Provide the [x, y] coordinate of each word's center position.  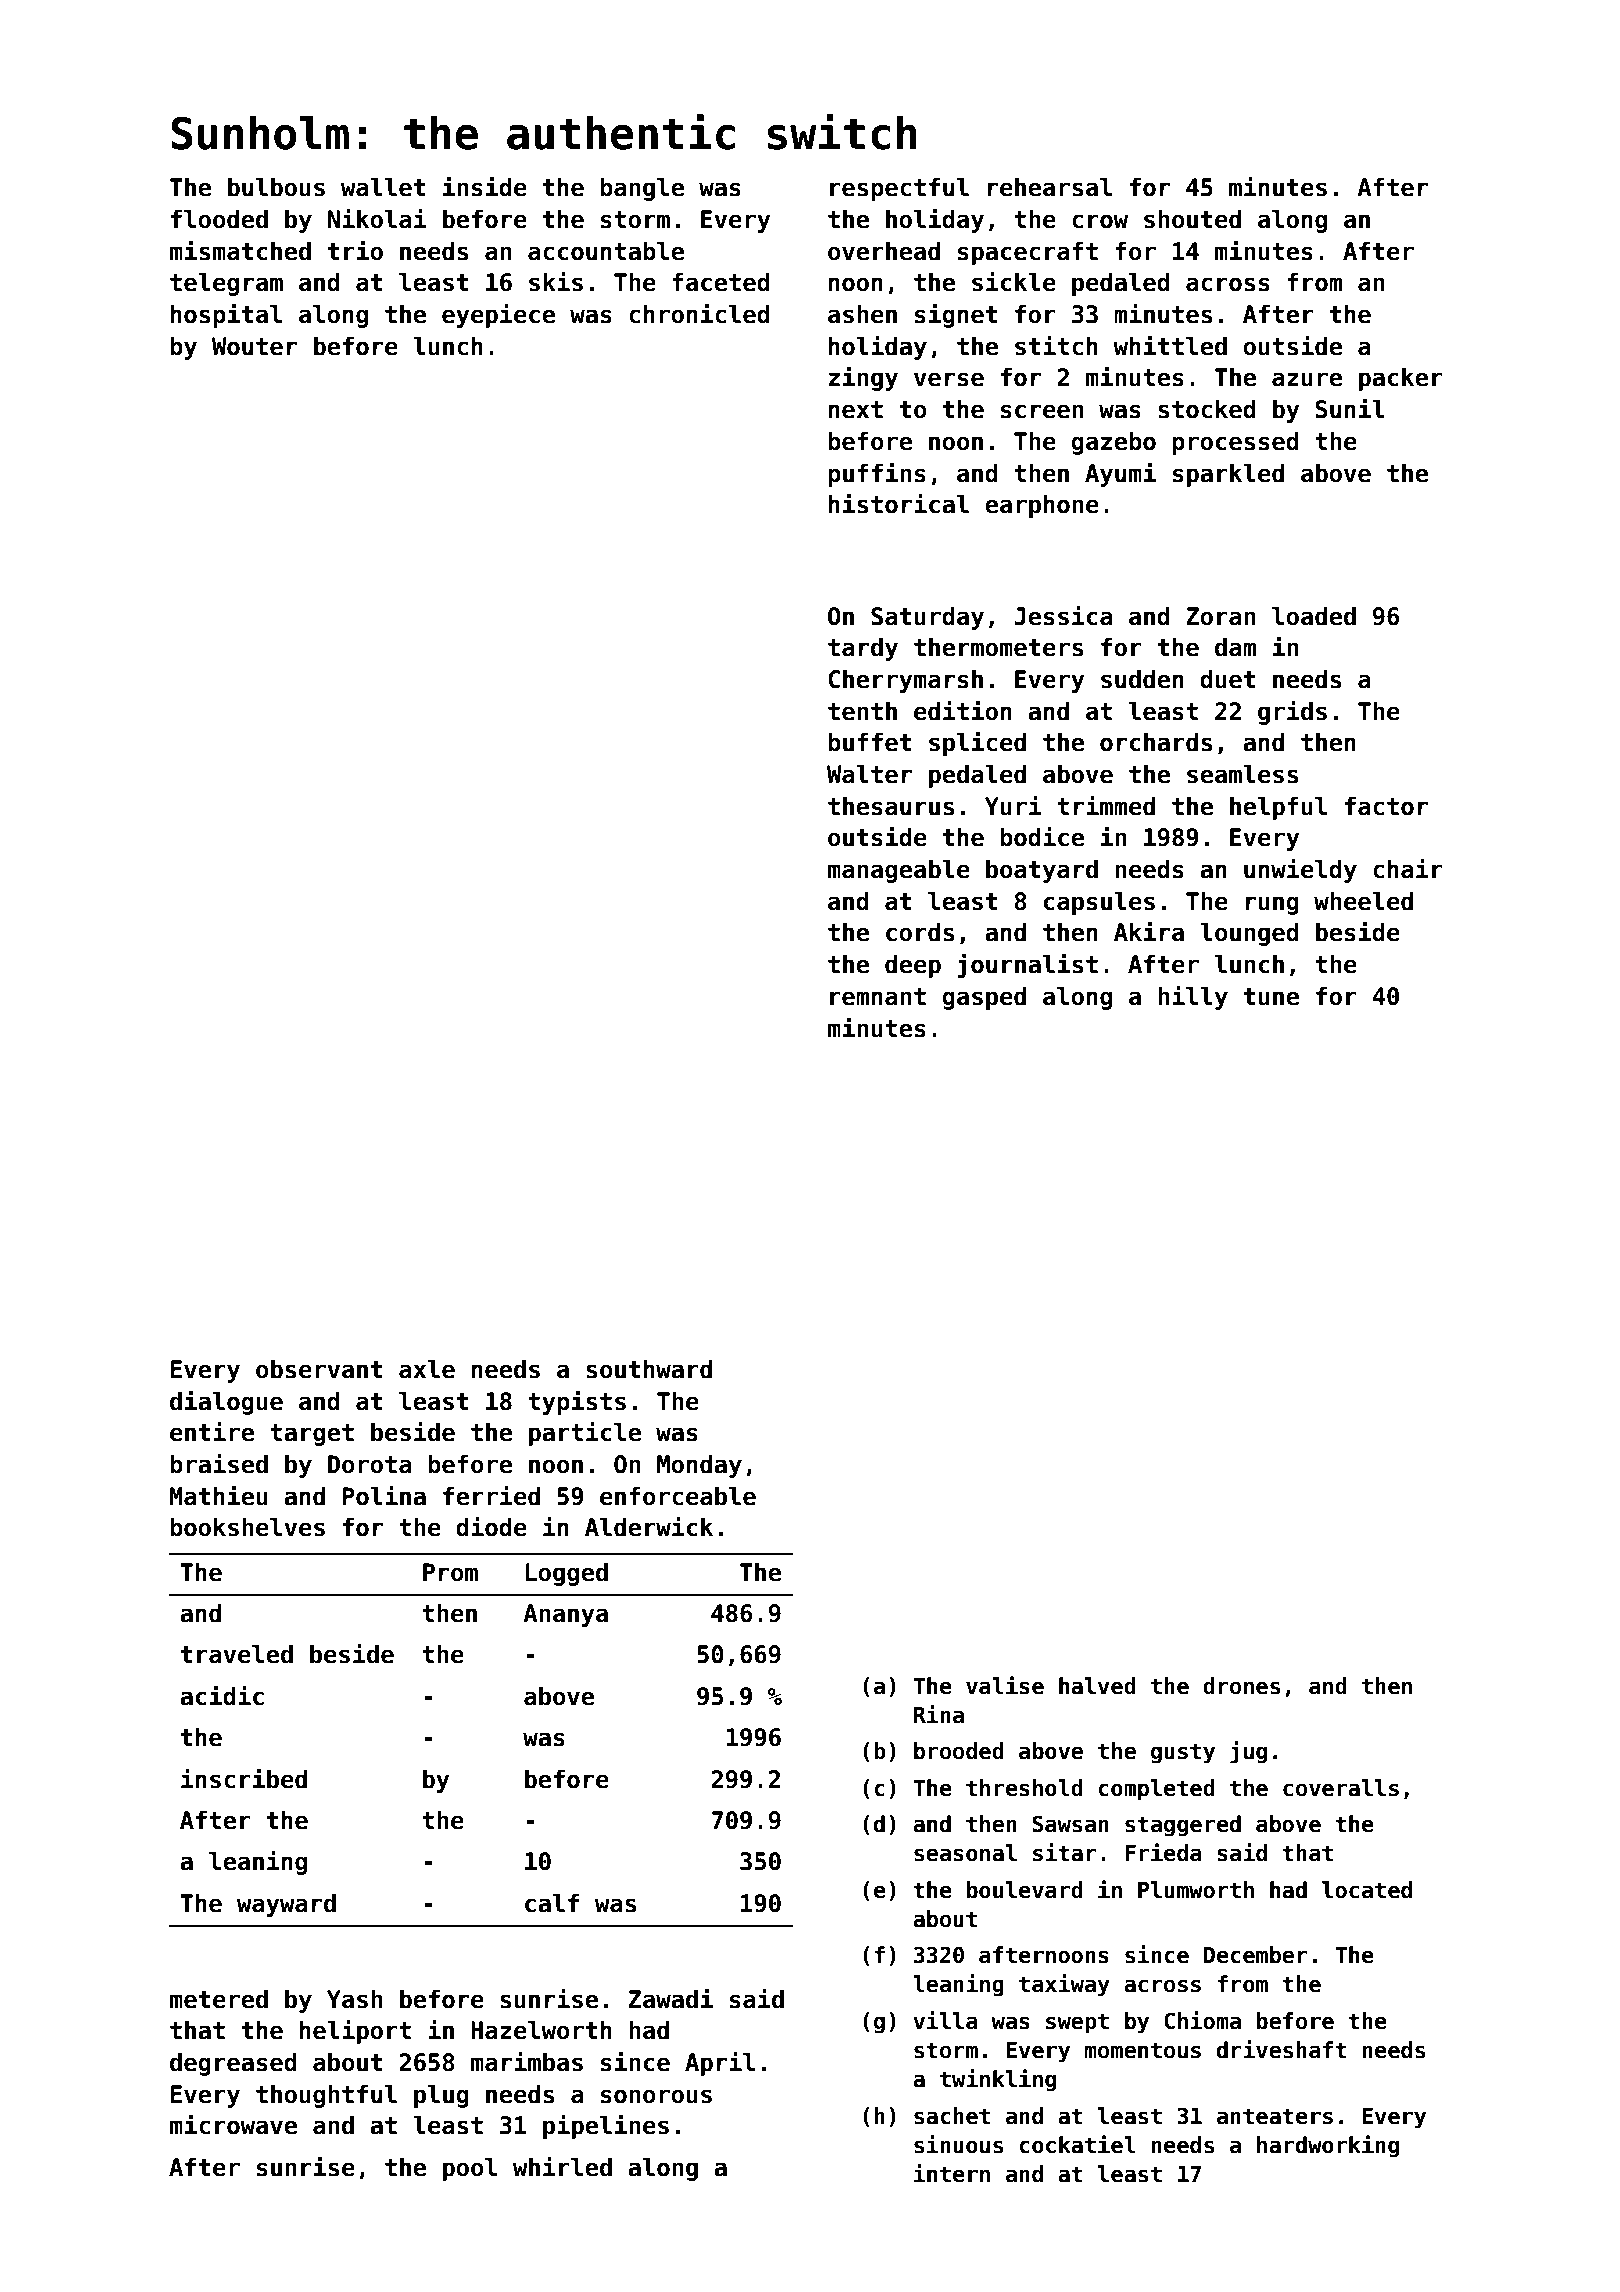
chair [1408, 868]
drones [1241, 1686]
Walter [869, 774]
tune [1271, 997]
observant [319, 1369]
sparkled [1228, 475]
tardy [863, 649]
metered [219, 1999]
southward [649, 1369]
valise [1005, 1685]
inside [485, 186]
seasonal [965, 1853]
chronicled [699, 313]
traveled [237, 1654]
